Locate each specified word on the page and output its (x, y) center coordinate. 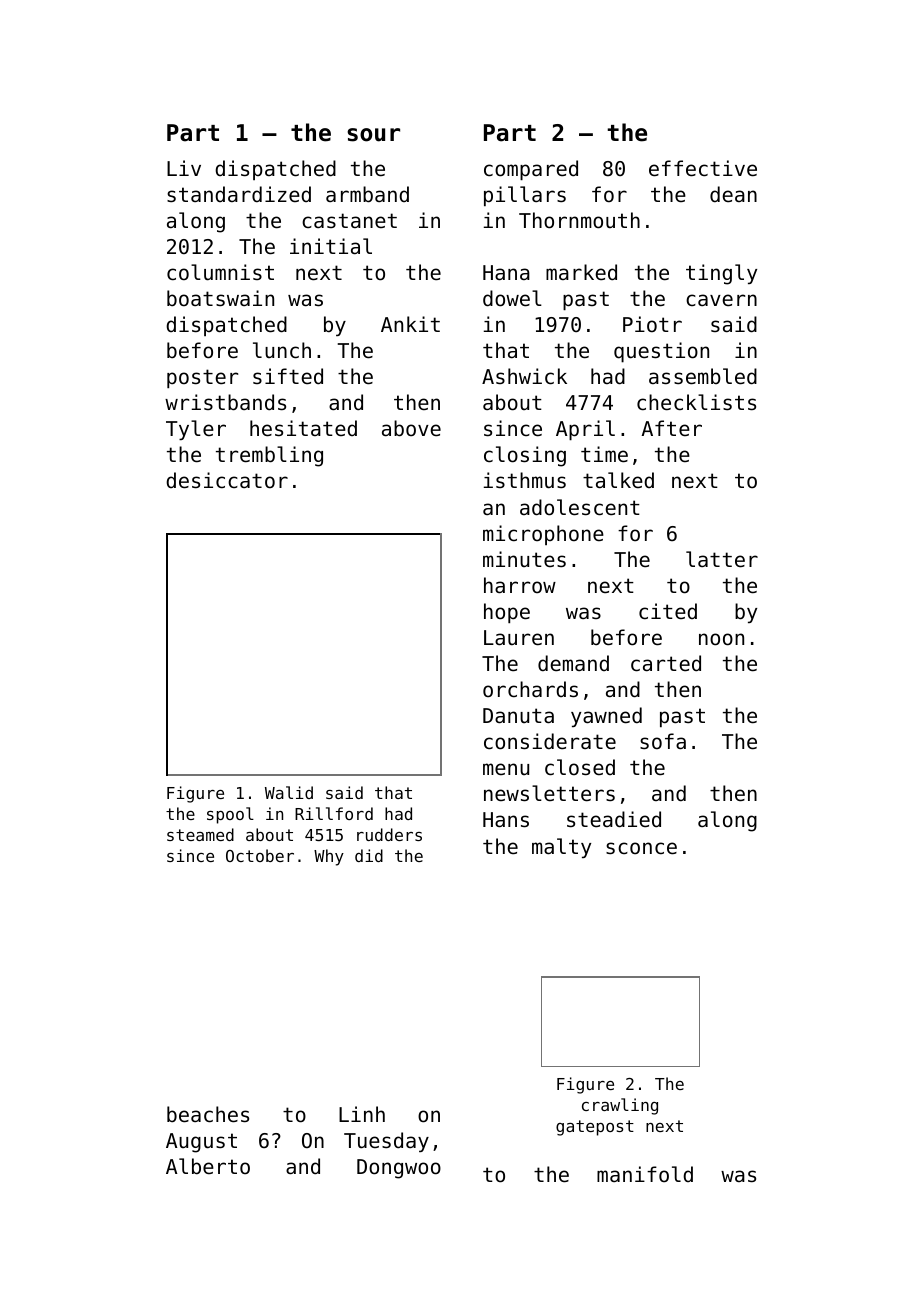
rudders (389, 834)
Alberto (208, 1166)
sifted (288, 376)
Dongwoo (399, 1169)
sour (373, 135)
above (411, 428)
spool (230, 815)
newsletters (549, 793)
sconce (641, 848)
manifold (645, 1174)
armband (367, 194)
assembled (703, 376)
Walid (289, 792)
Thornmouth (579, 220)
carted (666, 663)
